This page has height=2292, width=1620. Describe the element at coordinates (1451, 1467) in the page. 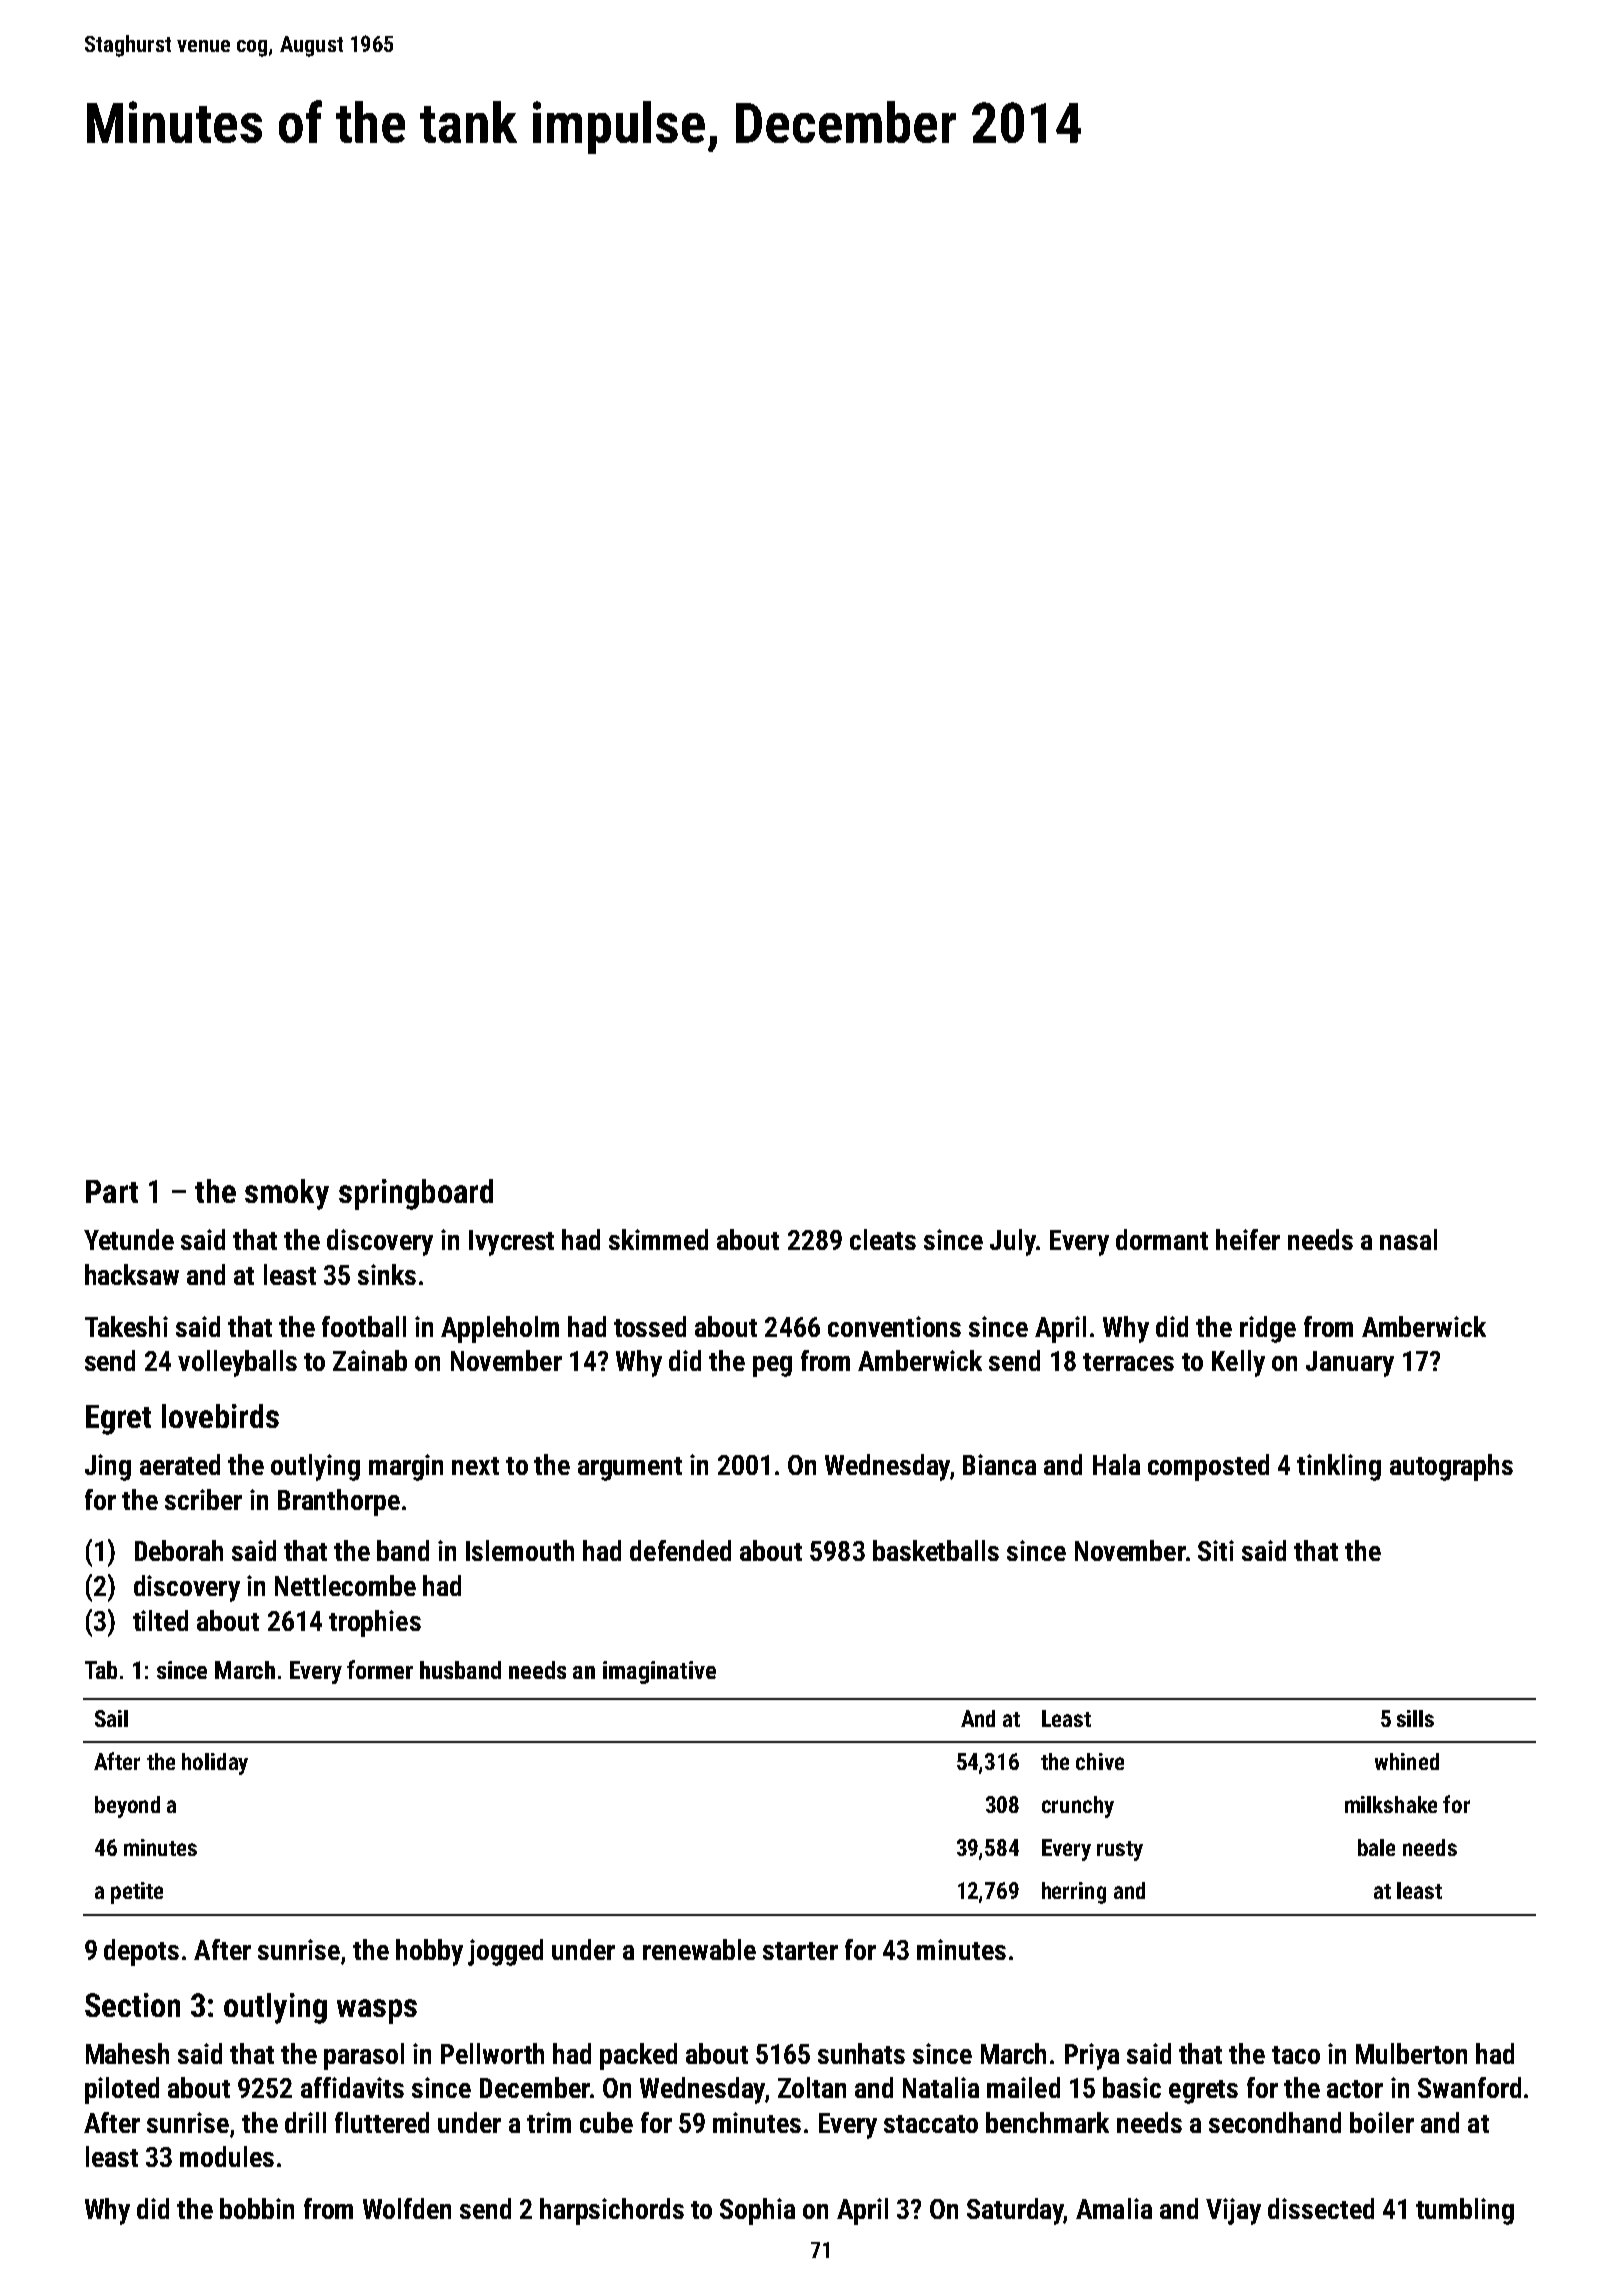

I see `autographs` at that location.
